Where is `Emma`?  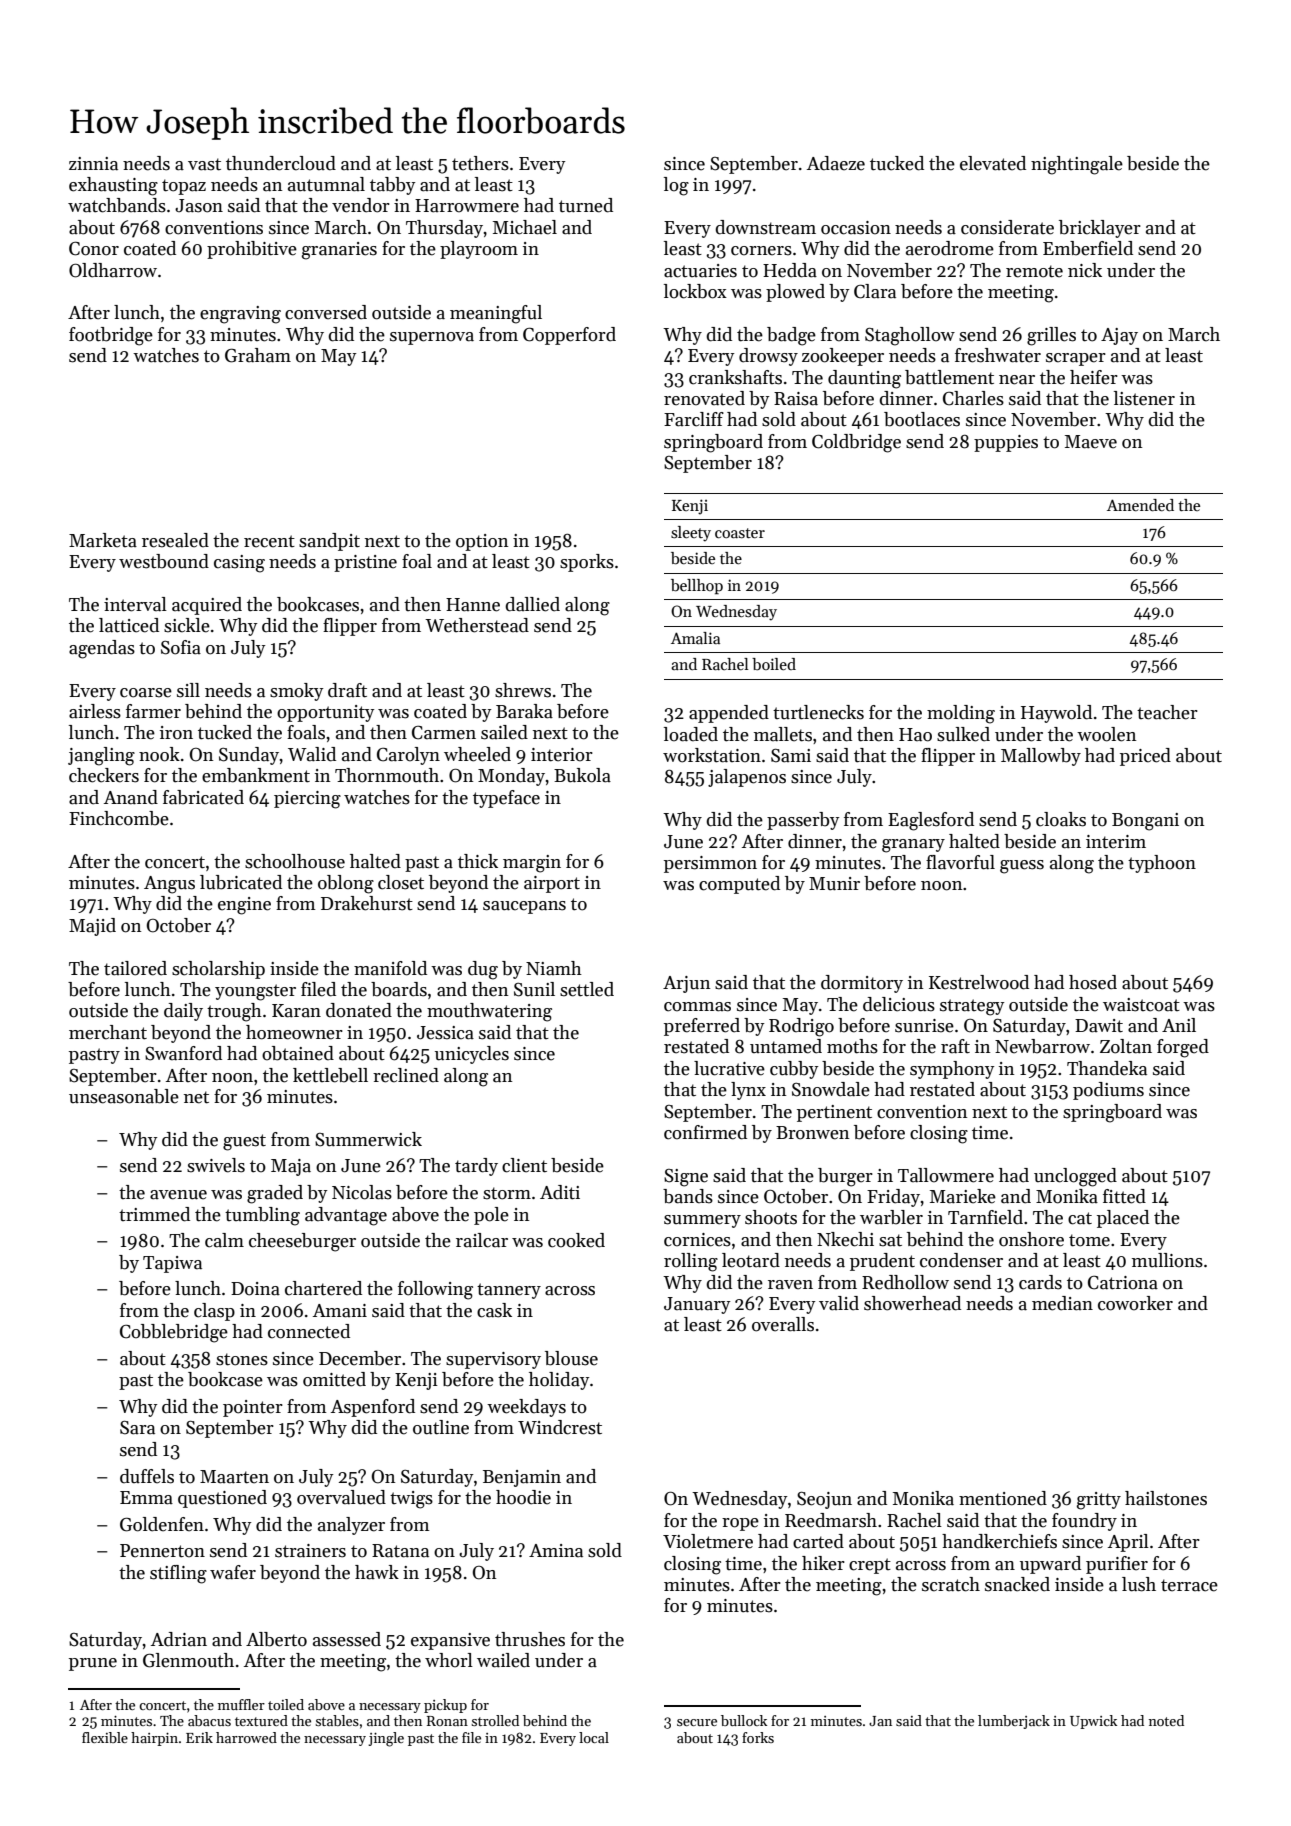 Emma is located at coordinates (146, 1498).
